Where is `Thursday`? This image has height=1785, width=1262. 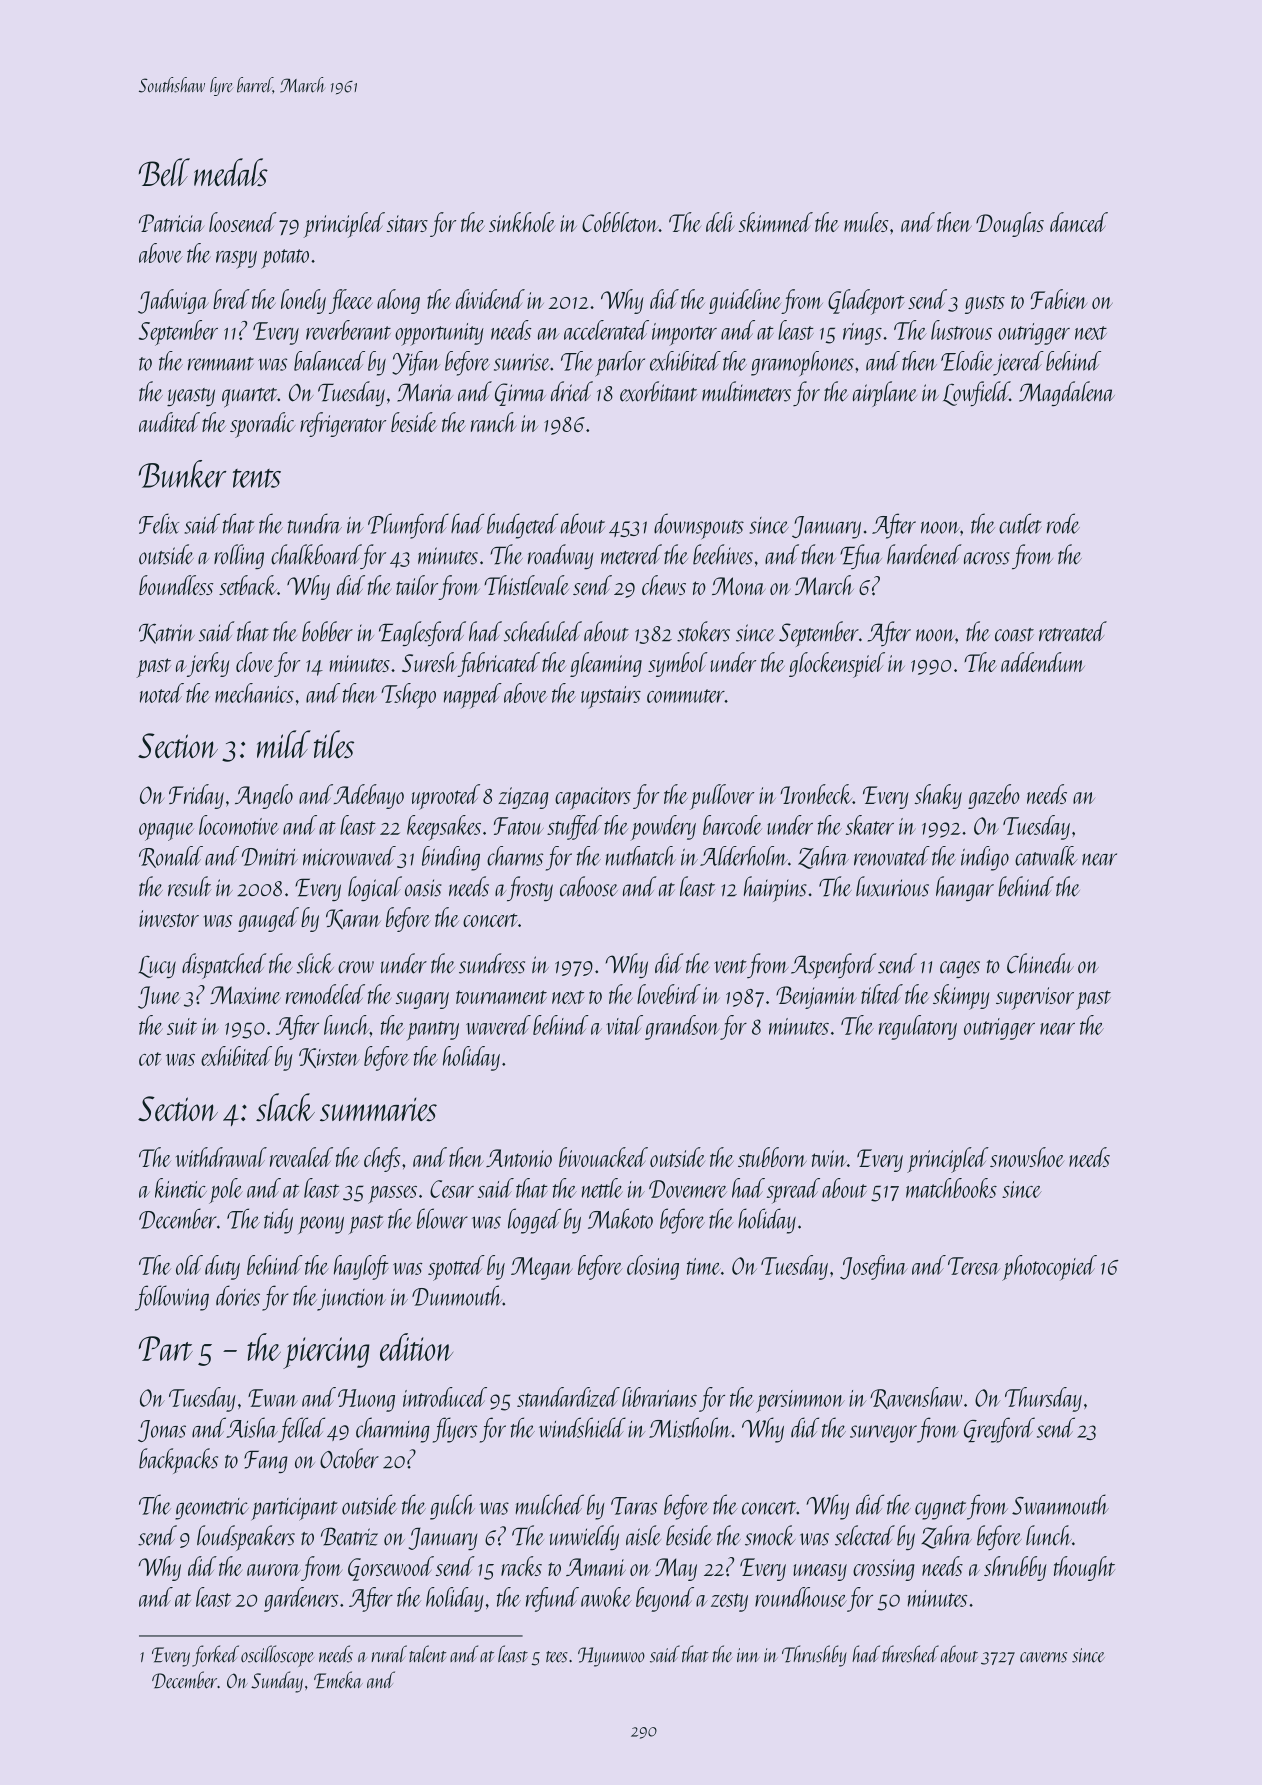
Thursday is located at coordinates (1043, 1399).
